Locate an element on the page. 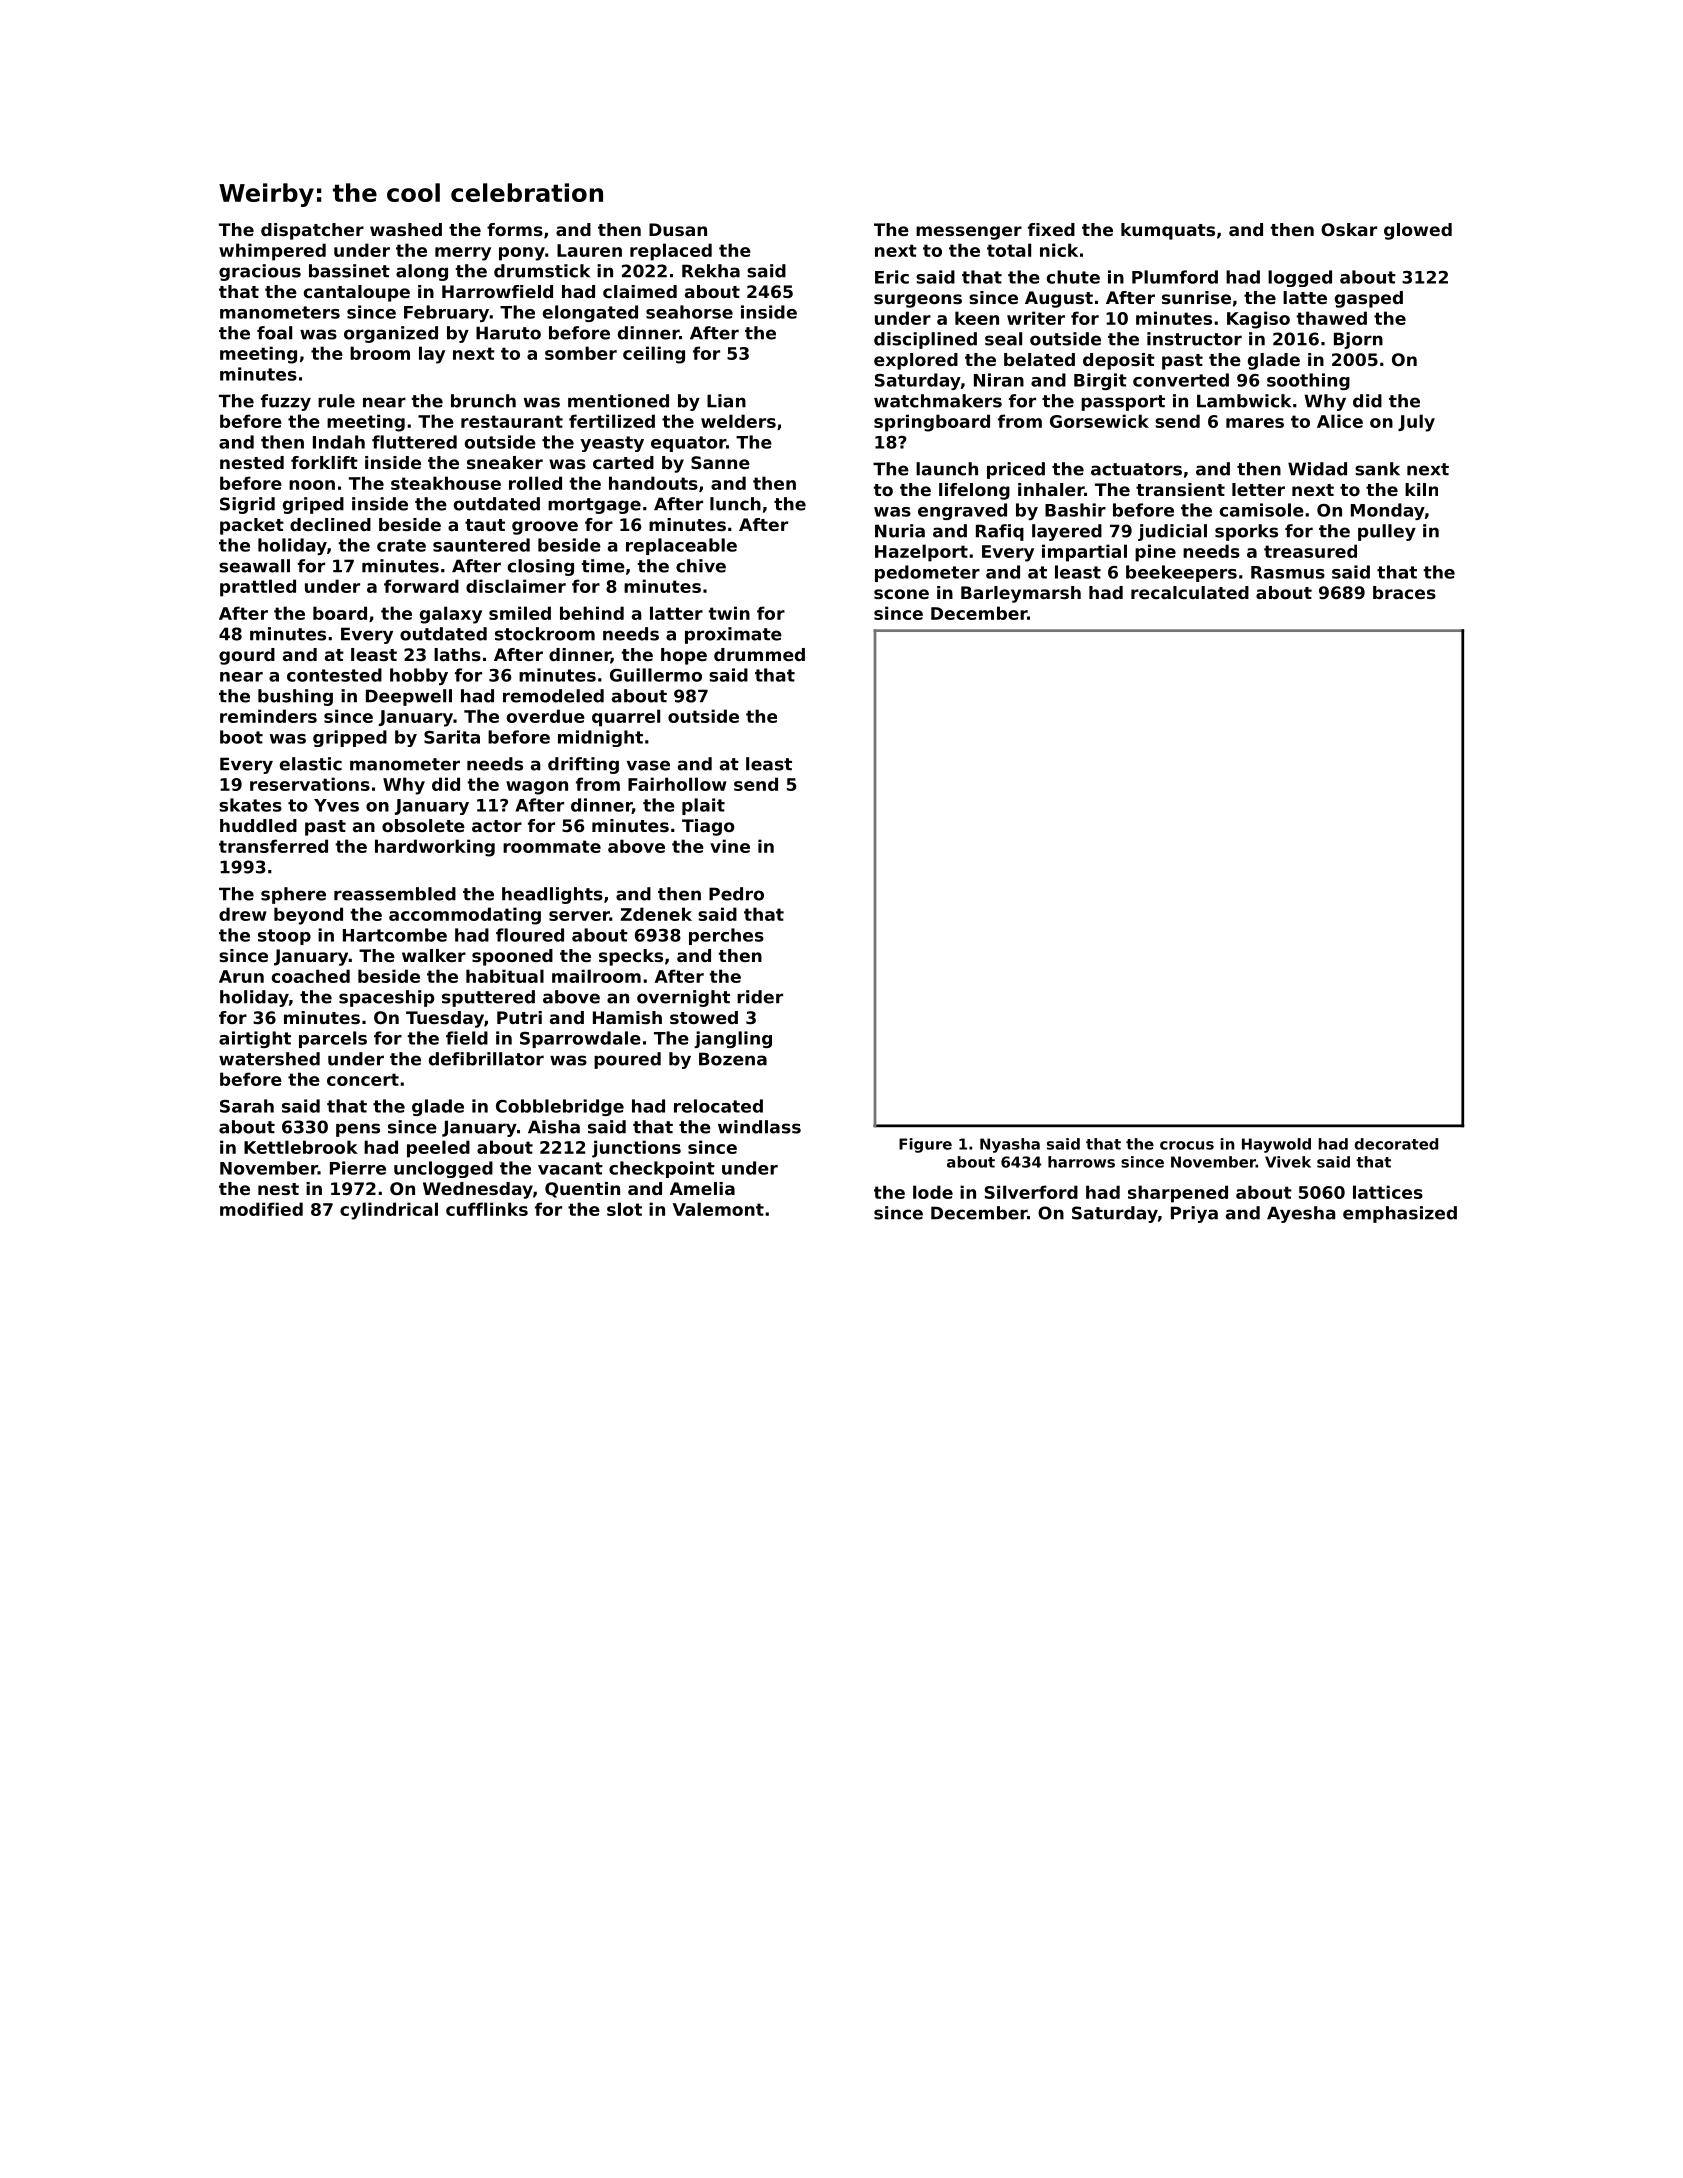 The height and width of the page is (2178, 1683). wagon is located at coordinates (537, 788).
